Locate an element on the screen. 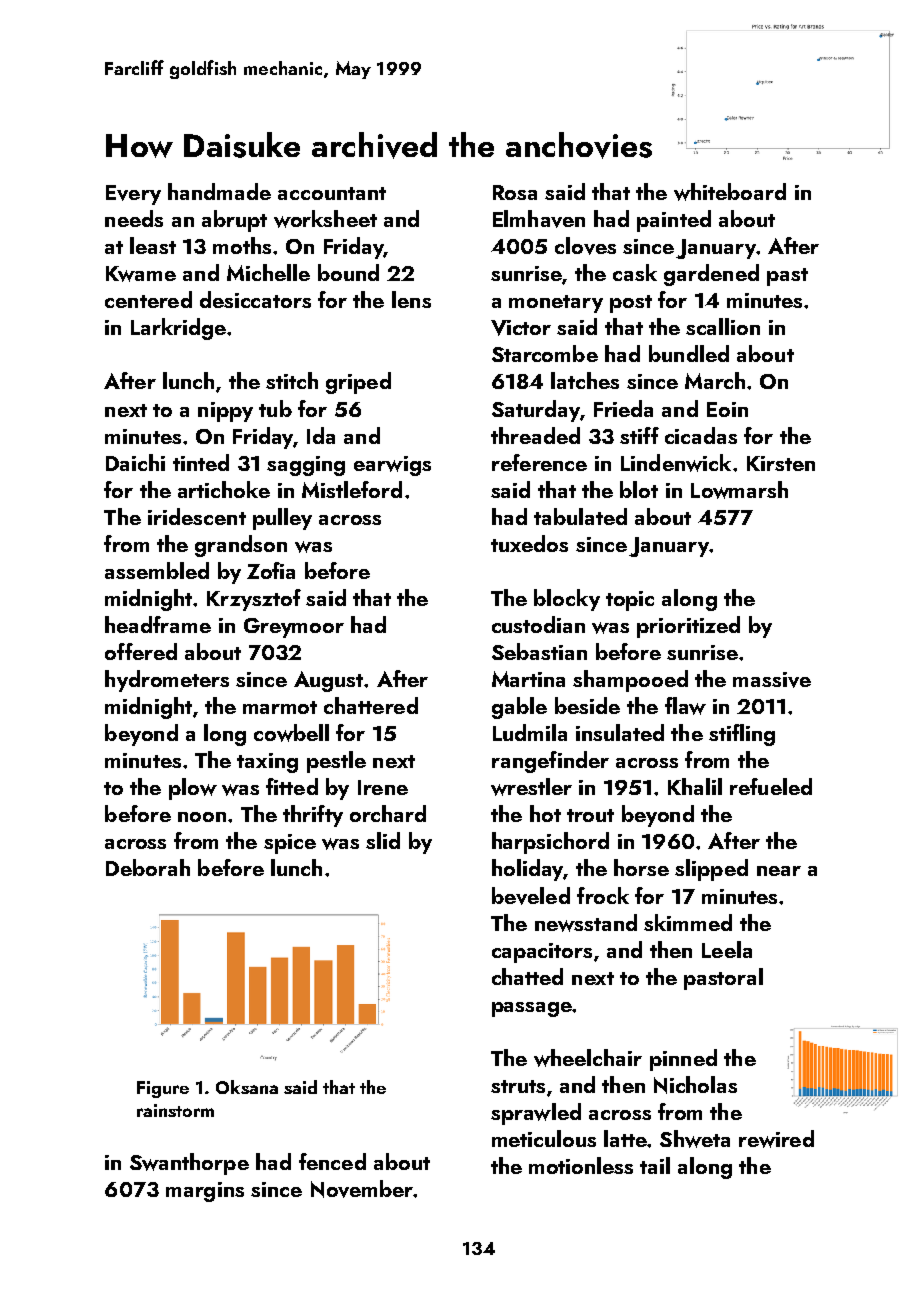 This screenshot has height=1311, width=924. Kirsten is located at coordinates (781, 463).
